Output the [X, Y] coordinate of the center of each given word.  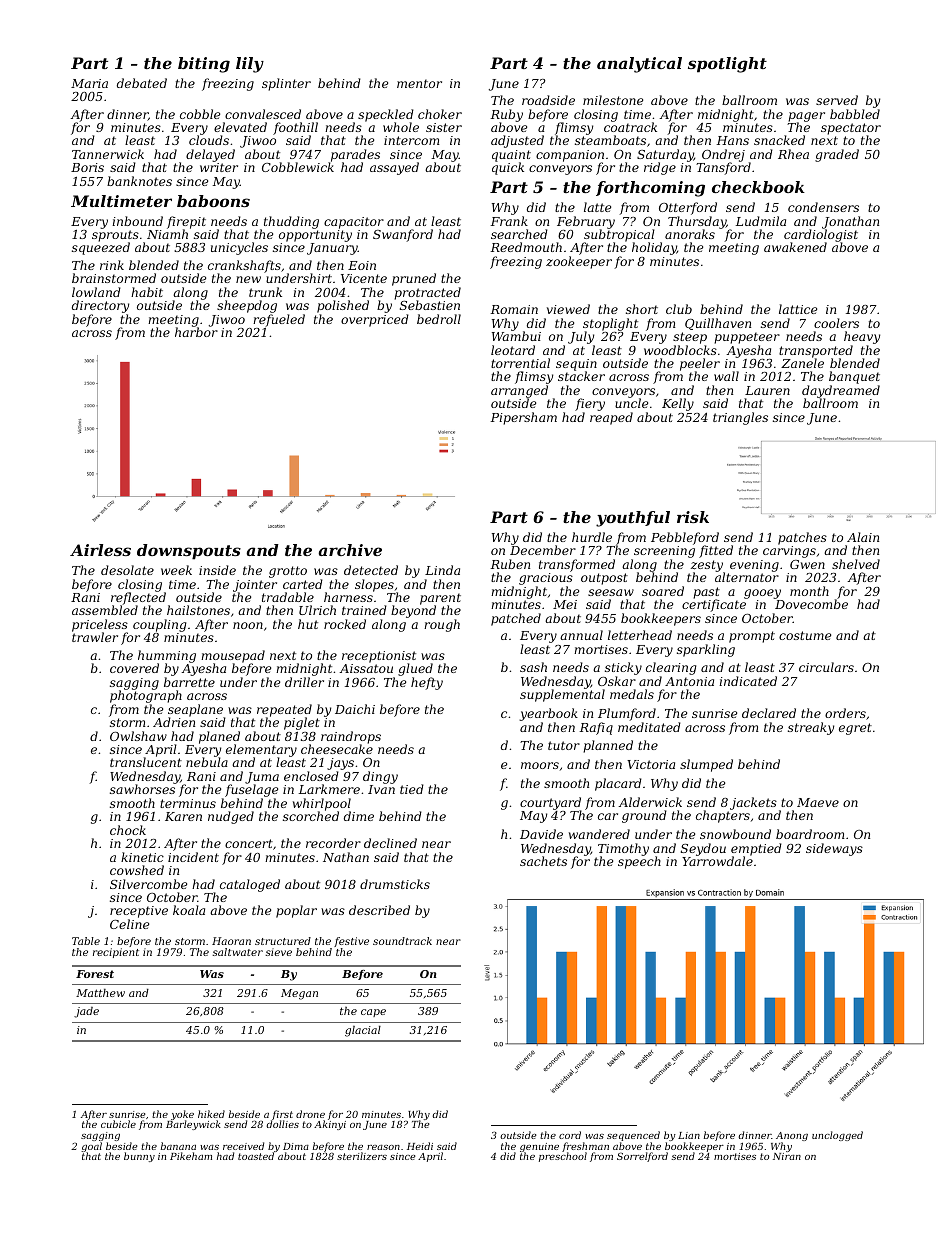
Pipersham [523, 418]
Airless [100, 550]
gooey [762, 594]
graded [837, 155]
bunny [139, 1157]
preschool [563, 1157]
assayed [394, 168]
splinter [286, 84]
